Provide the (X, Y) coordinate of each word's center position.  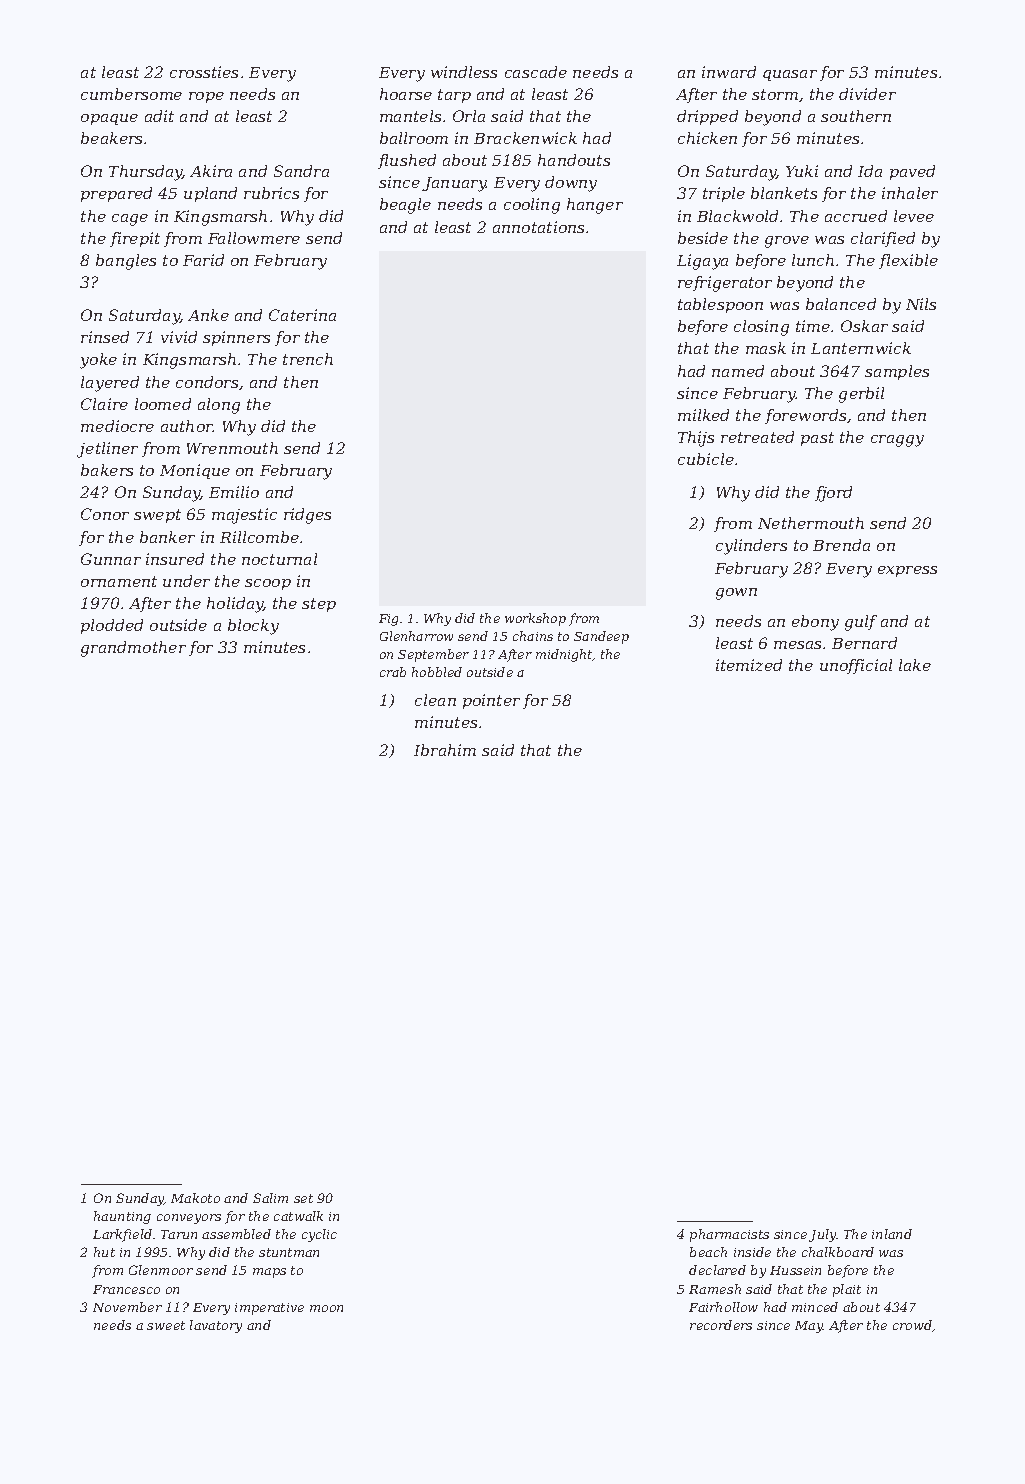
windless (464, 72)
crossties (204, 72)
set (303, 1198)
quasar (790, 75)
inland (892, 1234)
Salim (270, 1198)
